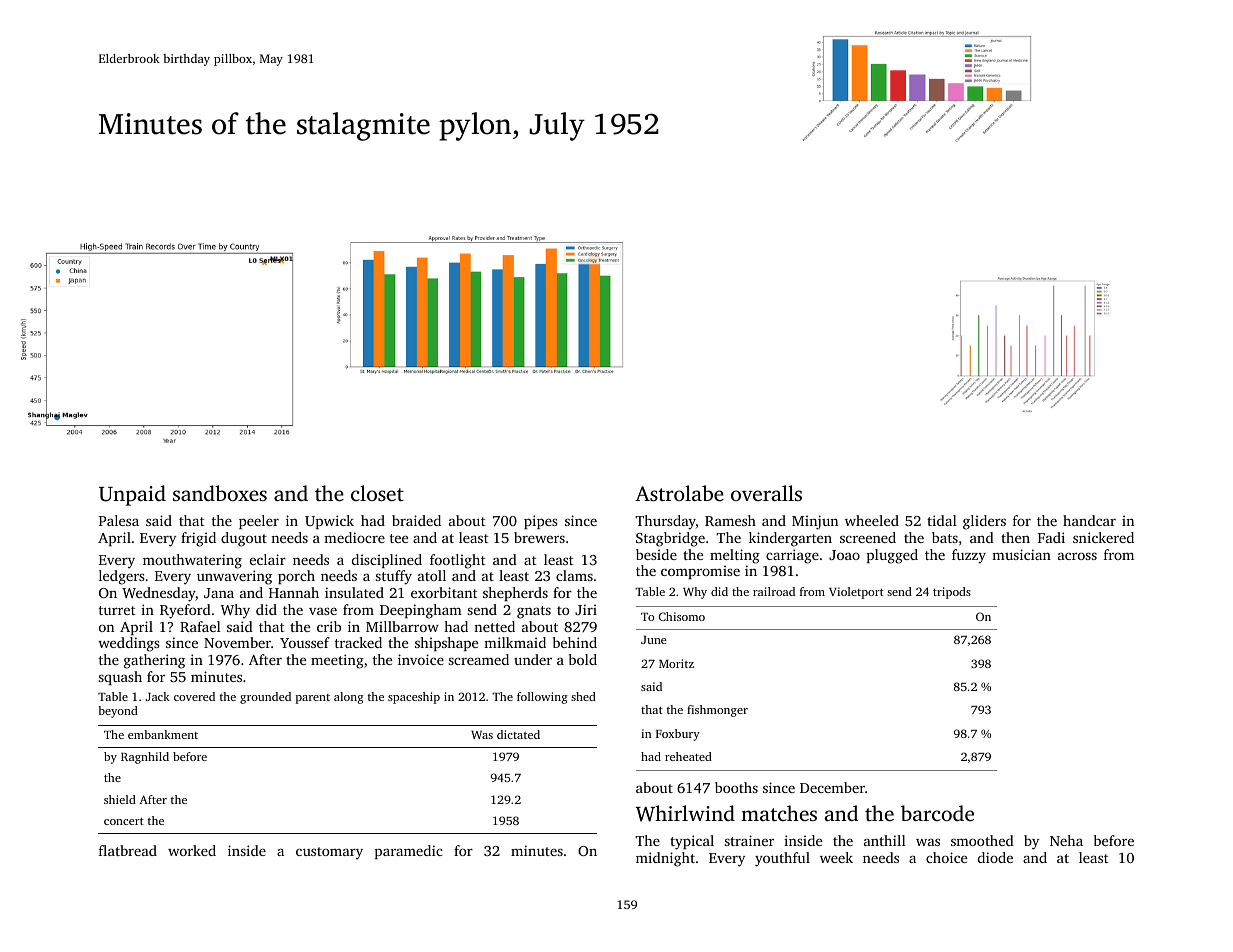 The height and width of the screenshot is (952, 1233). What do you see at coordinates (676, 663) in the screenshot?
I see `Moritz` at bounding box center [676, 663].
